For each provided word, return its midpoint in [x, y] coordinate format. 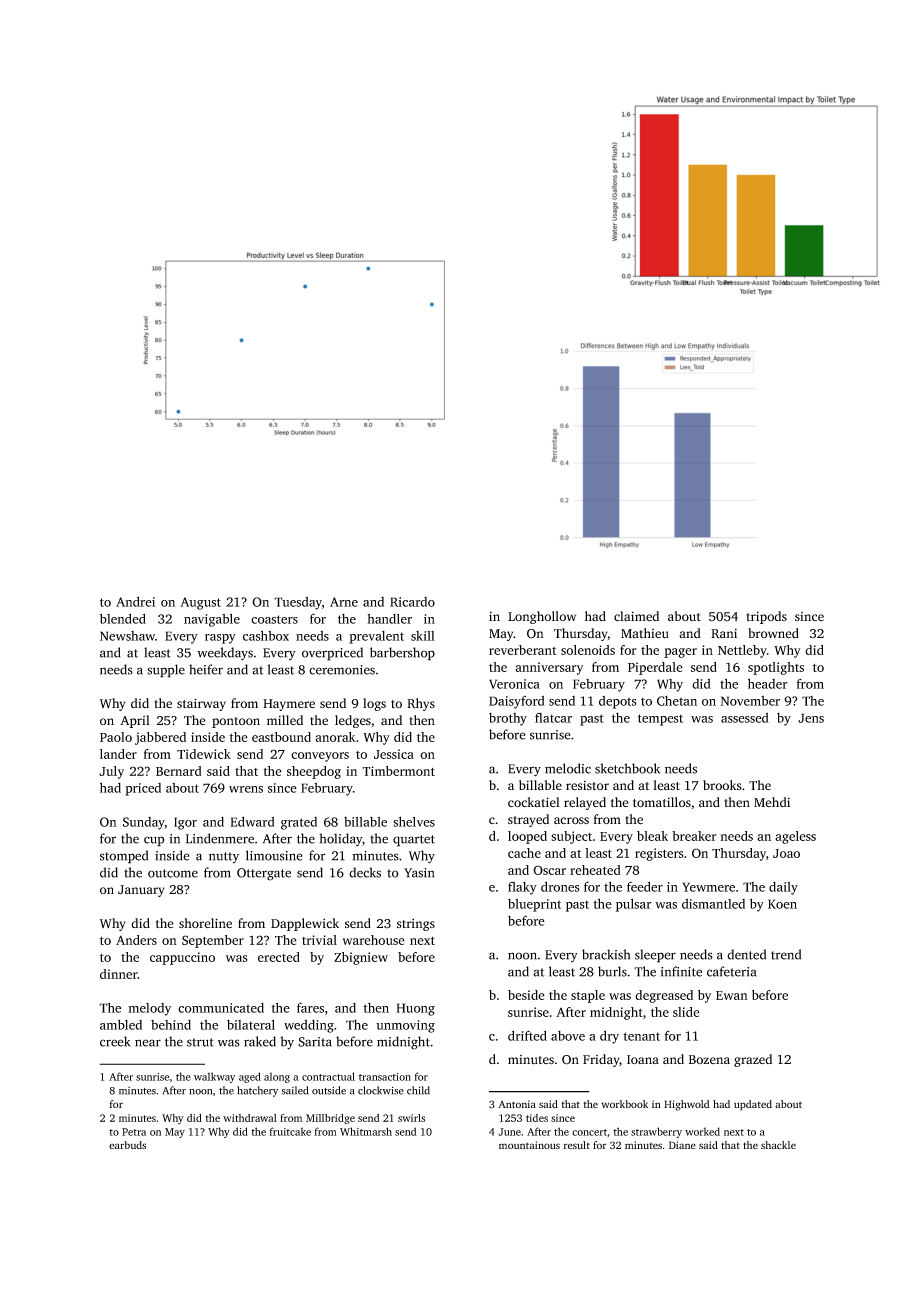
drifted [527, 1035]
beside [526, 995]
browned [773, 633]
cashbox [266, 635]
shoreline [205, 923]
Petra [134, 1132]
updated [753, 1105]
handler [389, 619]
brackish [606, 954]
